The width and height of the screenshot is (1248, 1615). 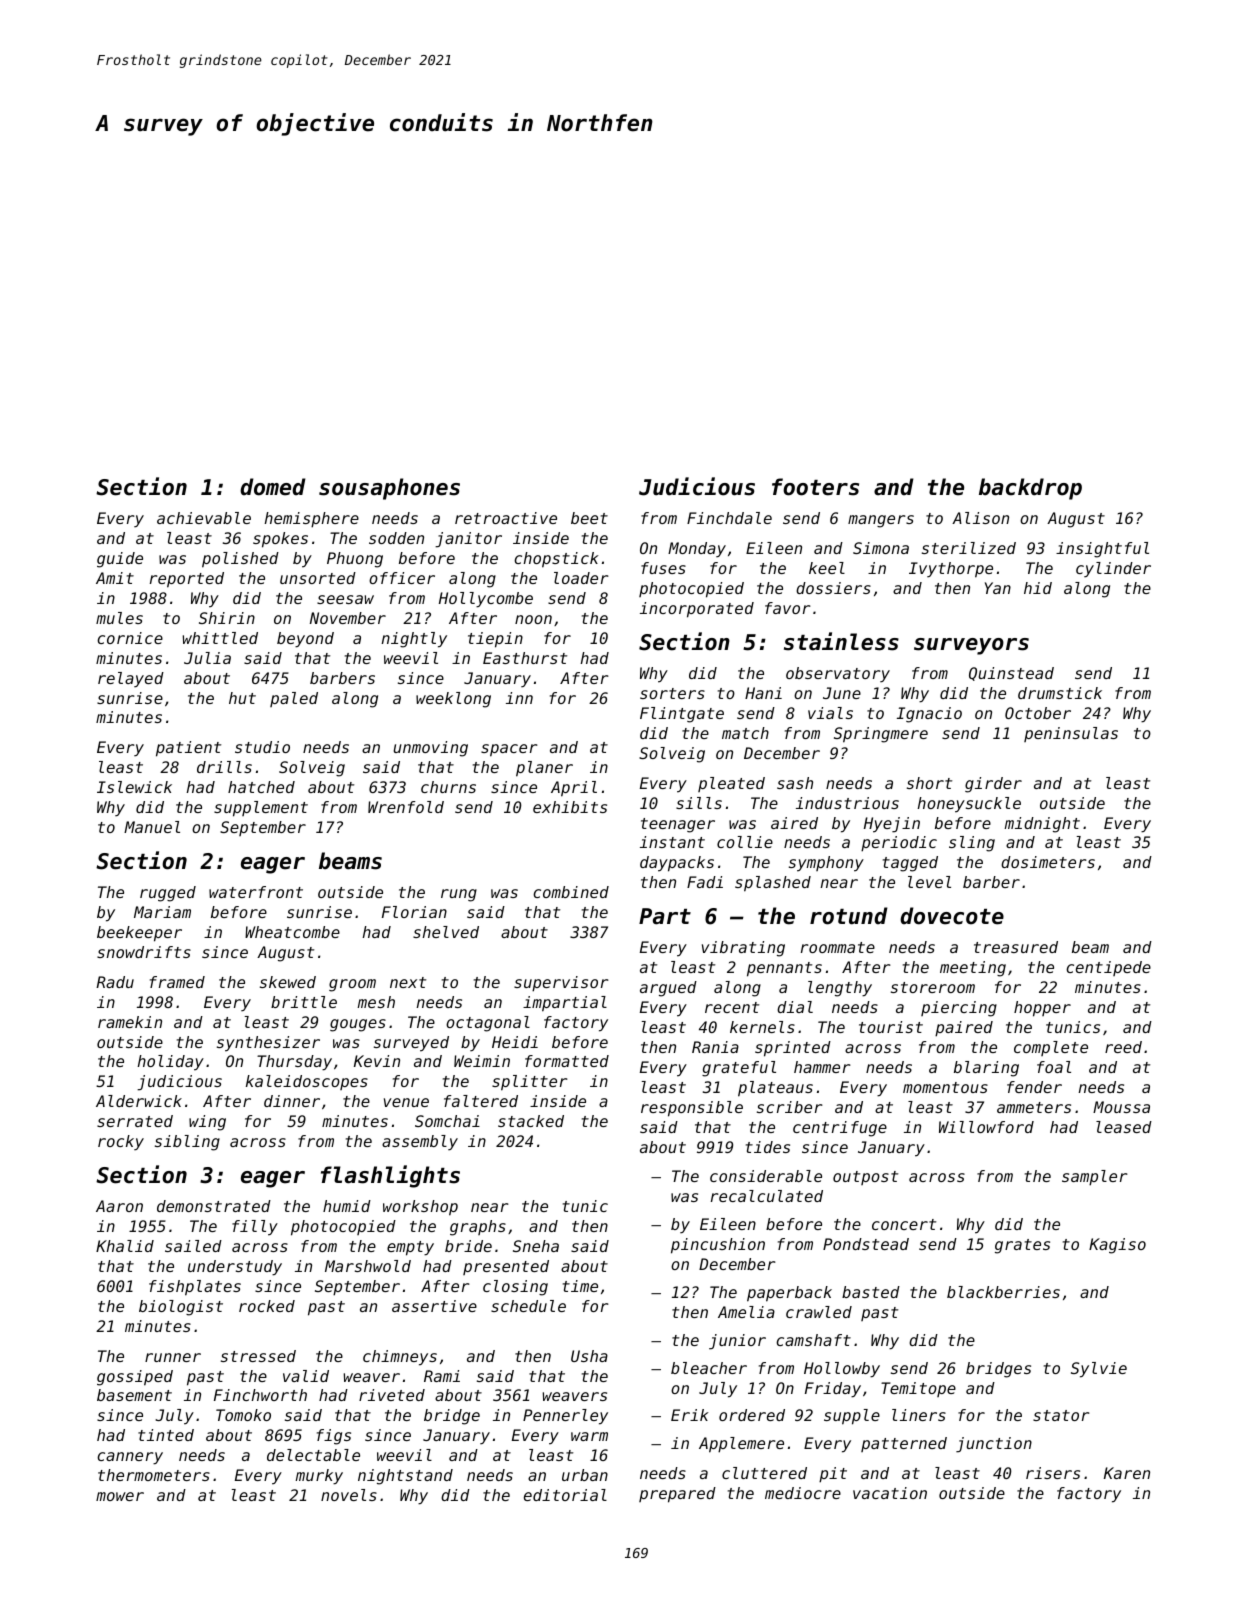 What do you see at coordinates (131, 680) in the screenshot?
I see `relayed` at bounding box center [131, 680].
